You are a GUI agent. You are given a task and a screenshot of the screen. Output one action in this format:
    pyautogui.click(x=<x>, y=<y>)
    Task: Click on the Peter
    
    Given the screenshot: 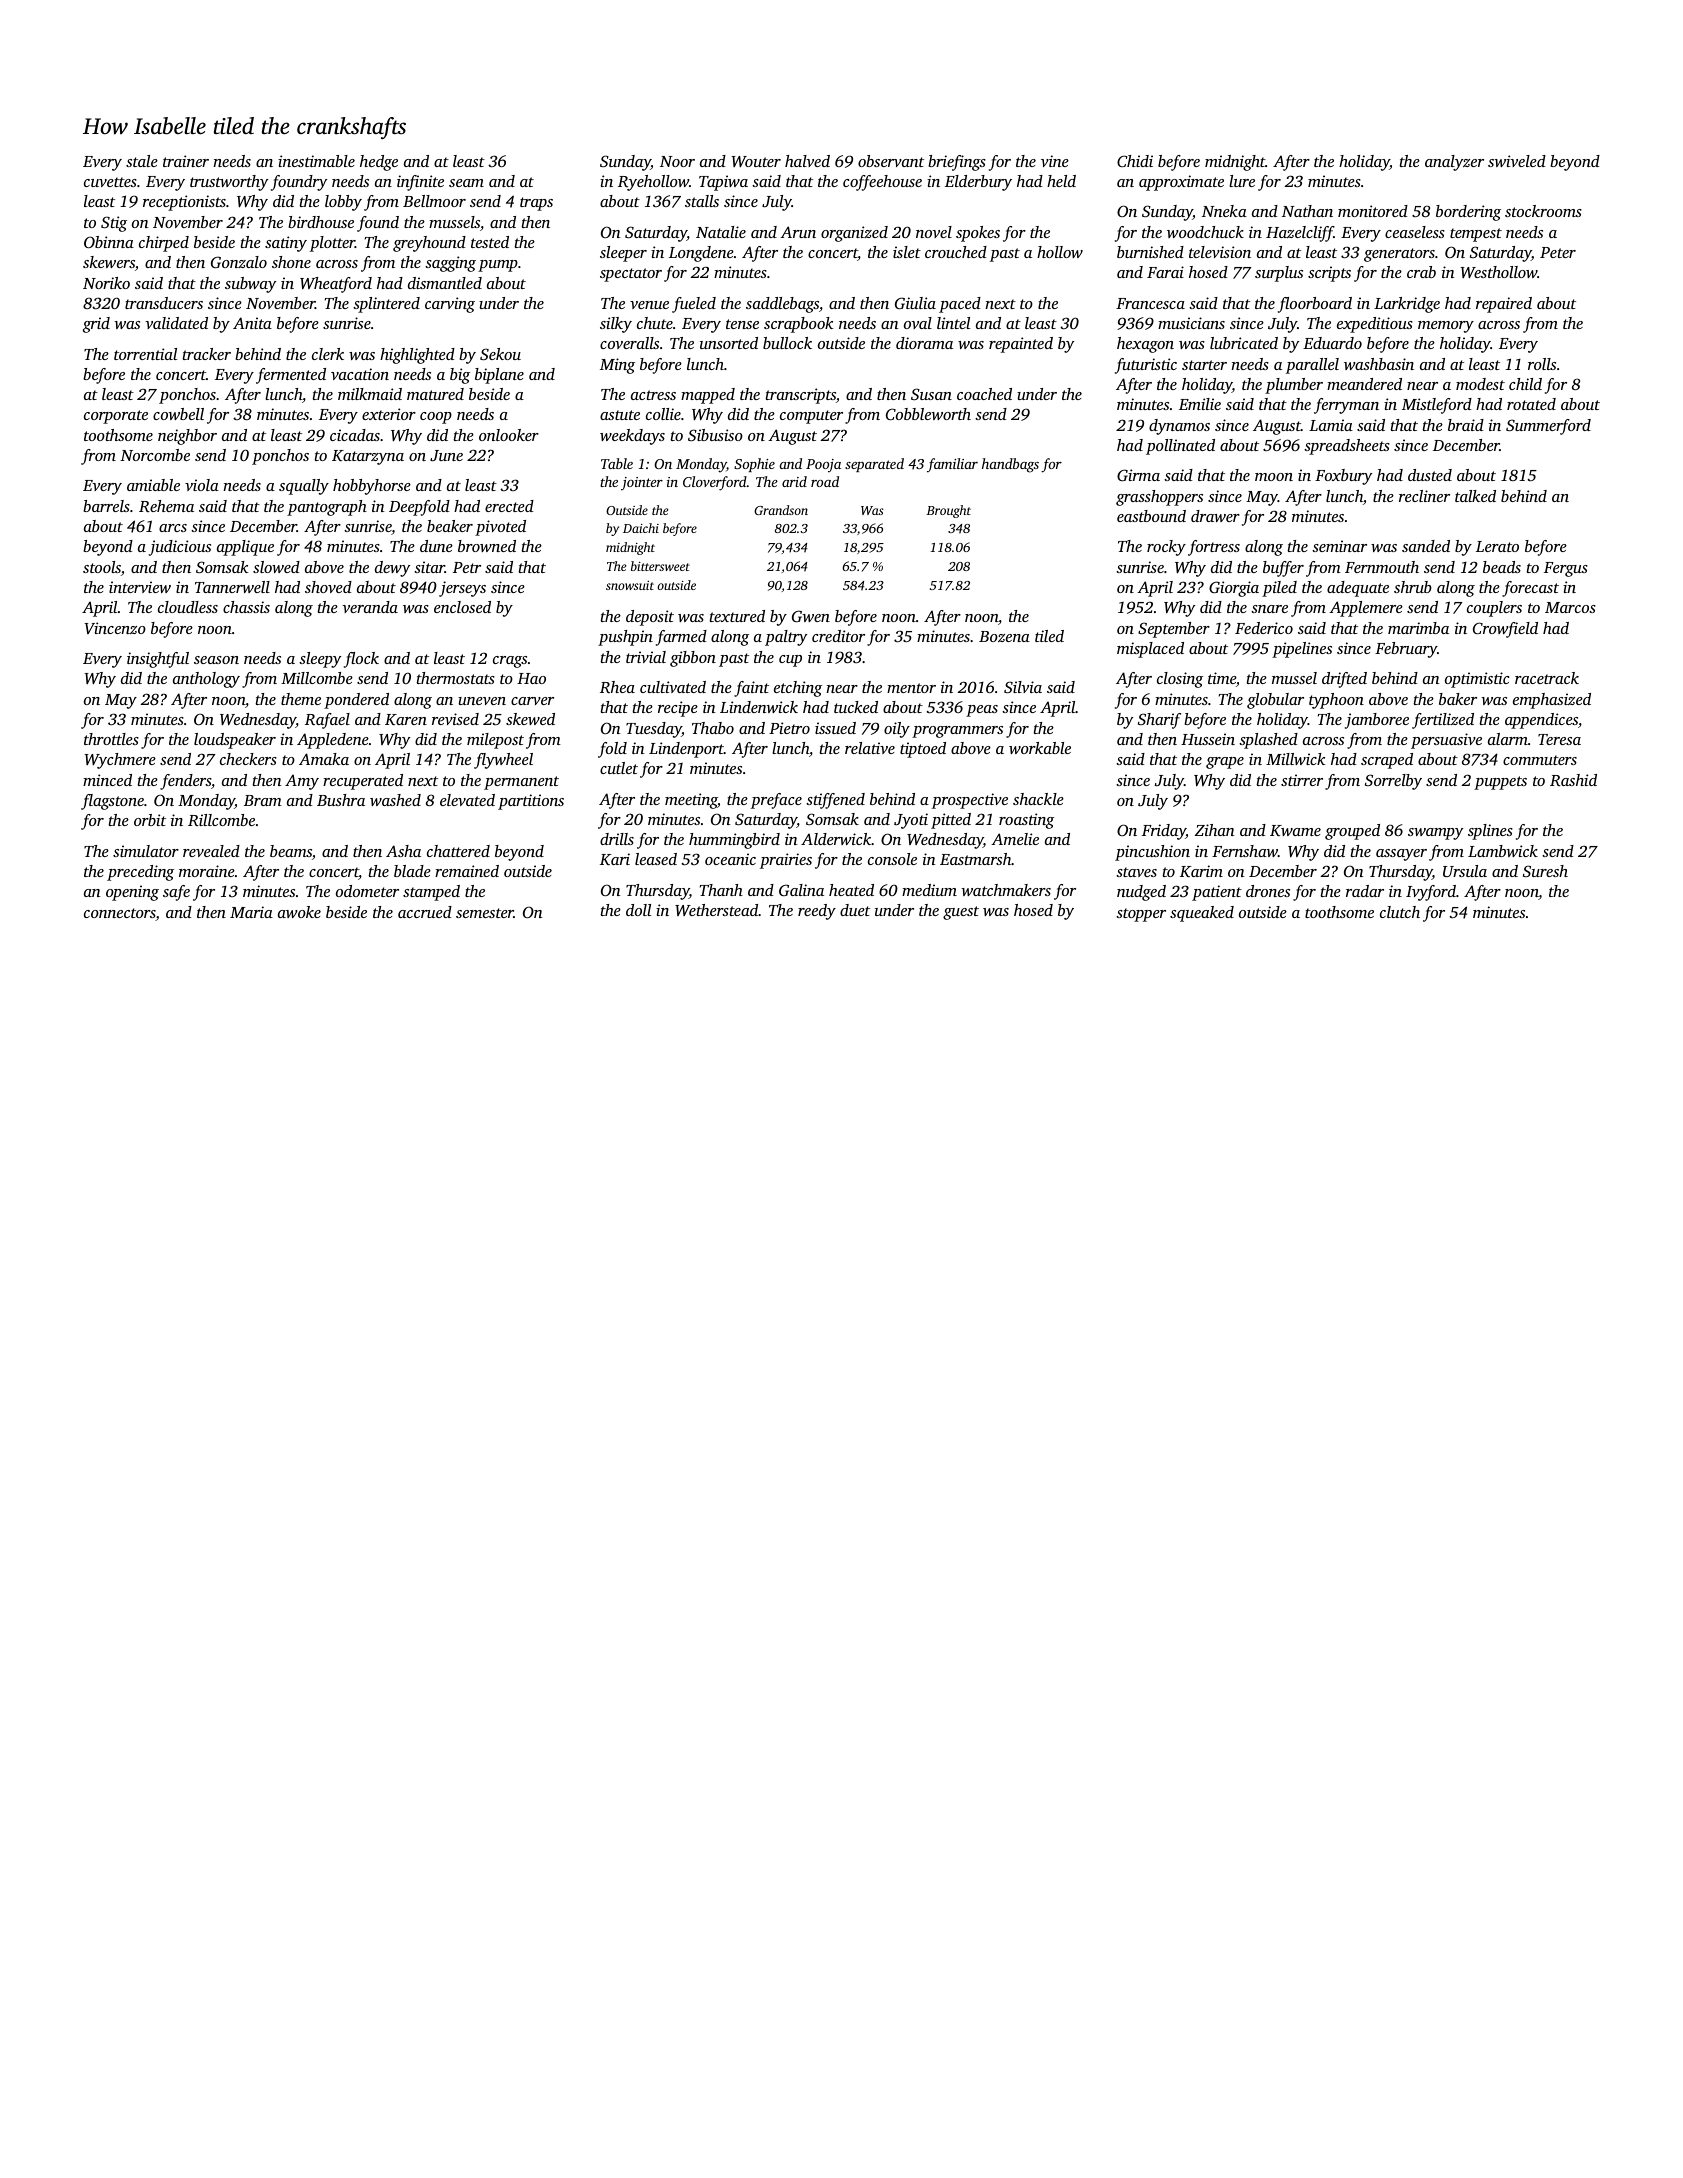 What is the action you would take?
    pyautogui.click(x=1558, y=252)
